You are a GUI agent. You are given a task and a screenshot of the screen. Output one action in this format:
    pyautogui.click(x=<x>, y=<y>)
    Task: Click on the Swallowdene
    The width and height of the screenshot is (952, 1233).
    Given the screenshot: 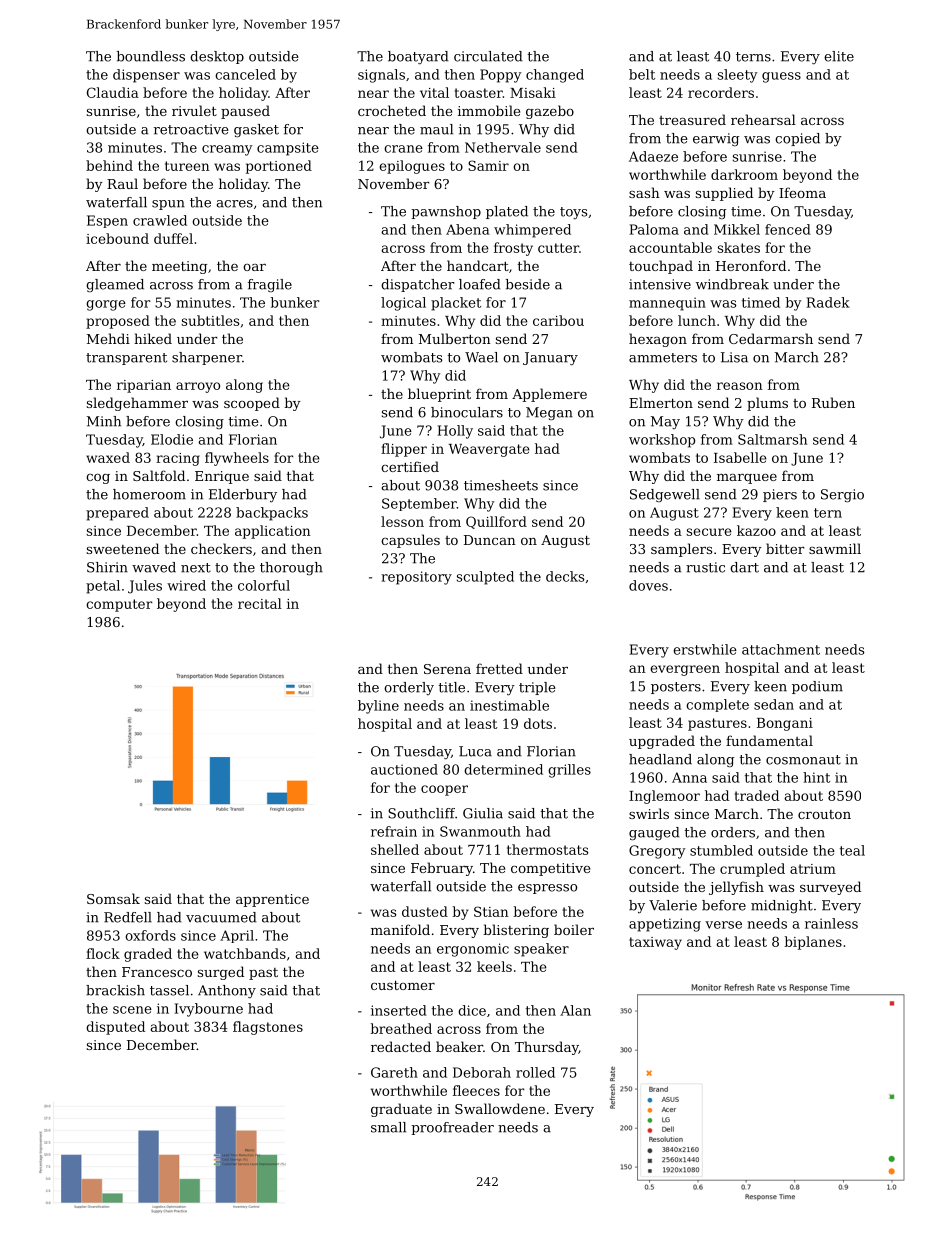 What is the action you would take?
    pyautogui.click(x=500, y=1108)
